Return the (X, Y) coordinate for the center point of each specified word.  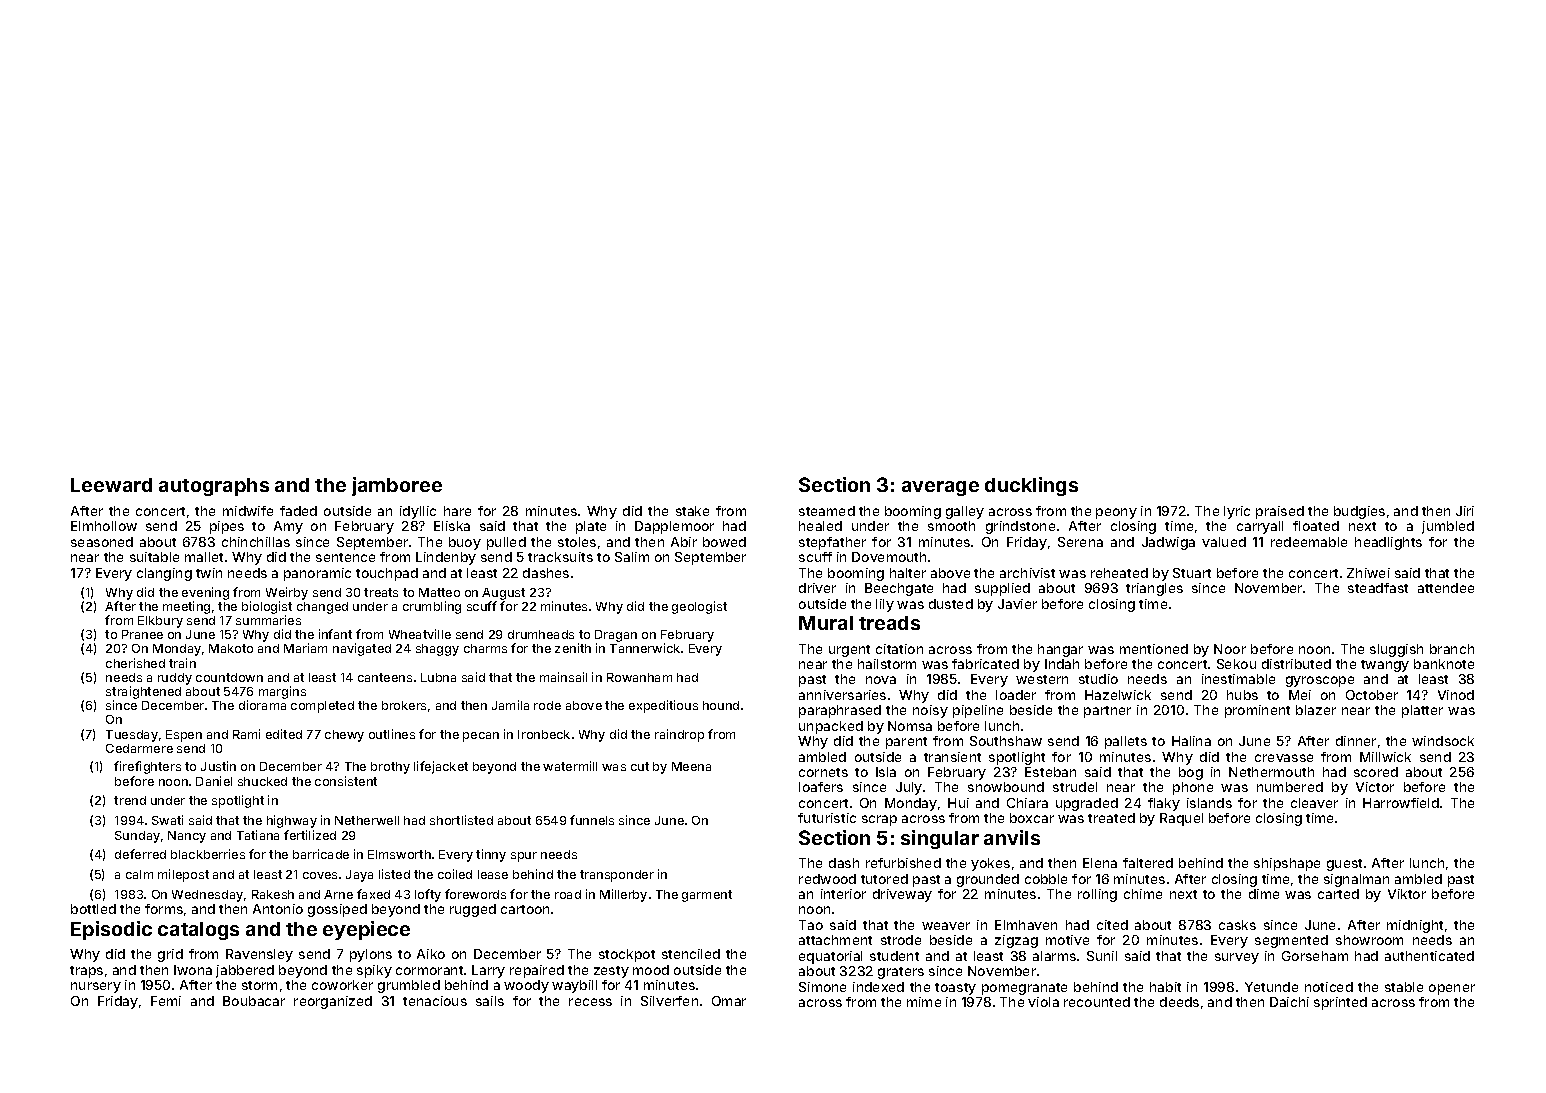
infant (335, 634)
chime (1143, 894)
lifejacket (441, 767)
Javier (1017, 604)
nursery (96, 987)
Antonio (278, 909)
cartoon (525, 909)
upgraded (1087, 804)
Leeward (111, 485)
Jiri (1465, 511)
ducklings (1031, 486)
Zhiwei (1368, 573)
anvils (1012, 837)
